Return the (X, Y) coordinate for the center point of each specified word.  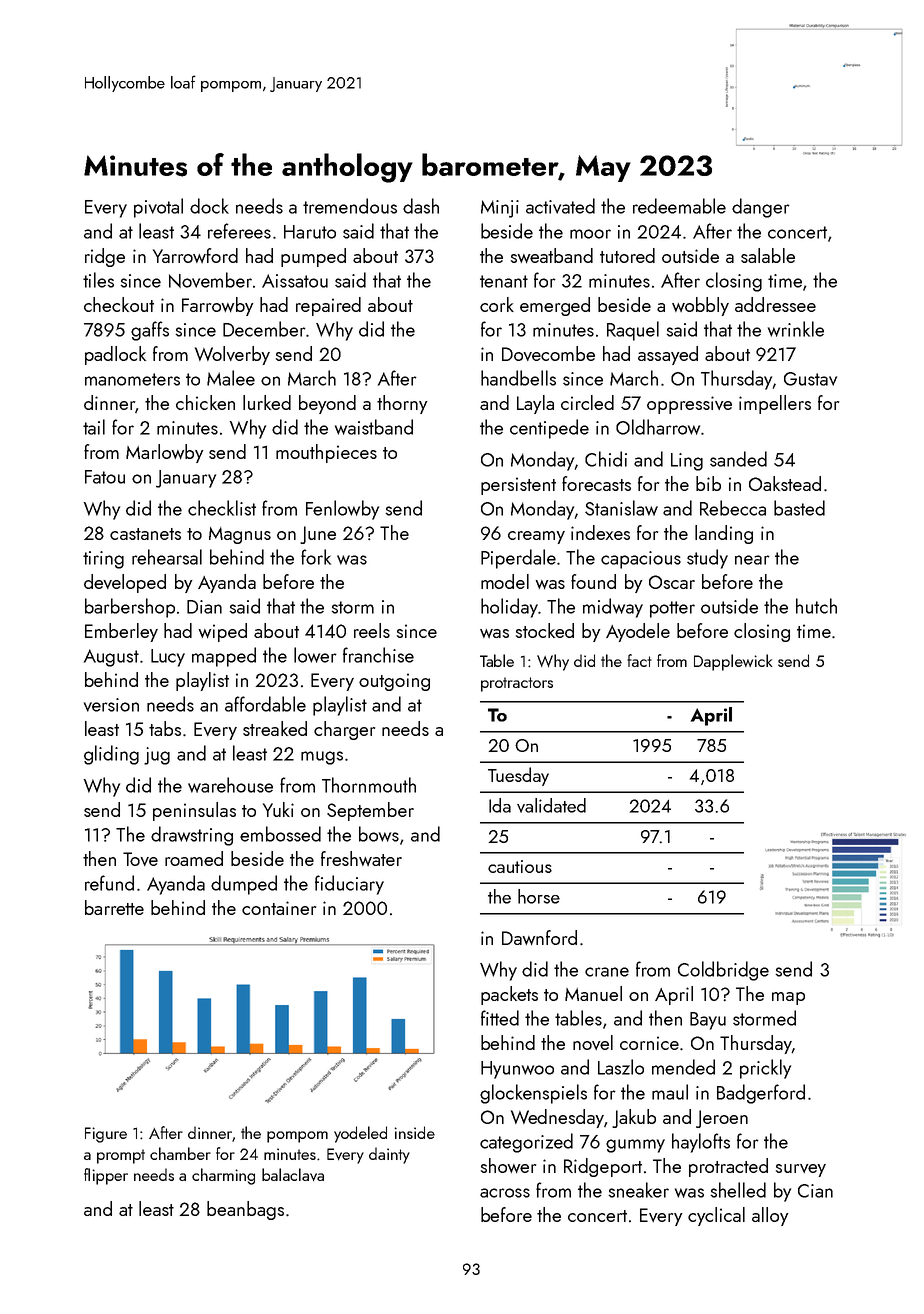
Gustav (810, 379)
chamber (180, 1153)
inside (415, 1132)
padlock (115, 355)
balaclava (293, 1174)
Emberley (121, 632)
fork (316, 557)
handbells (518, 378)
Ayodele (638, 632)
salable (768, 255)
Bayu (708, 1021)
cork (497, 304)
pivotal (158, 208)
